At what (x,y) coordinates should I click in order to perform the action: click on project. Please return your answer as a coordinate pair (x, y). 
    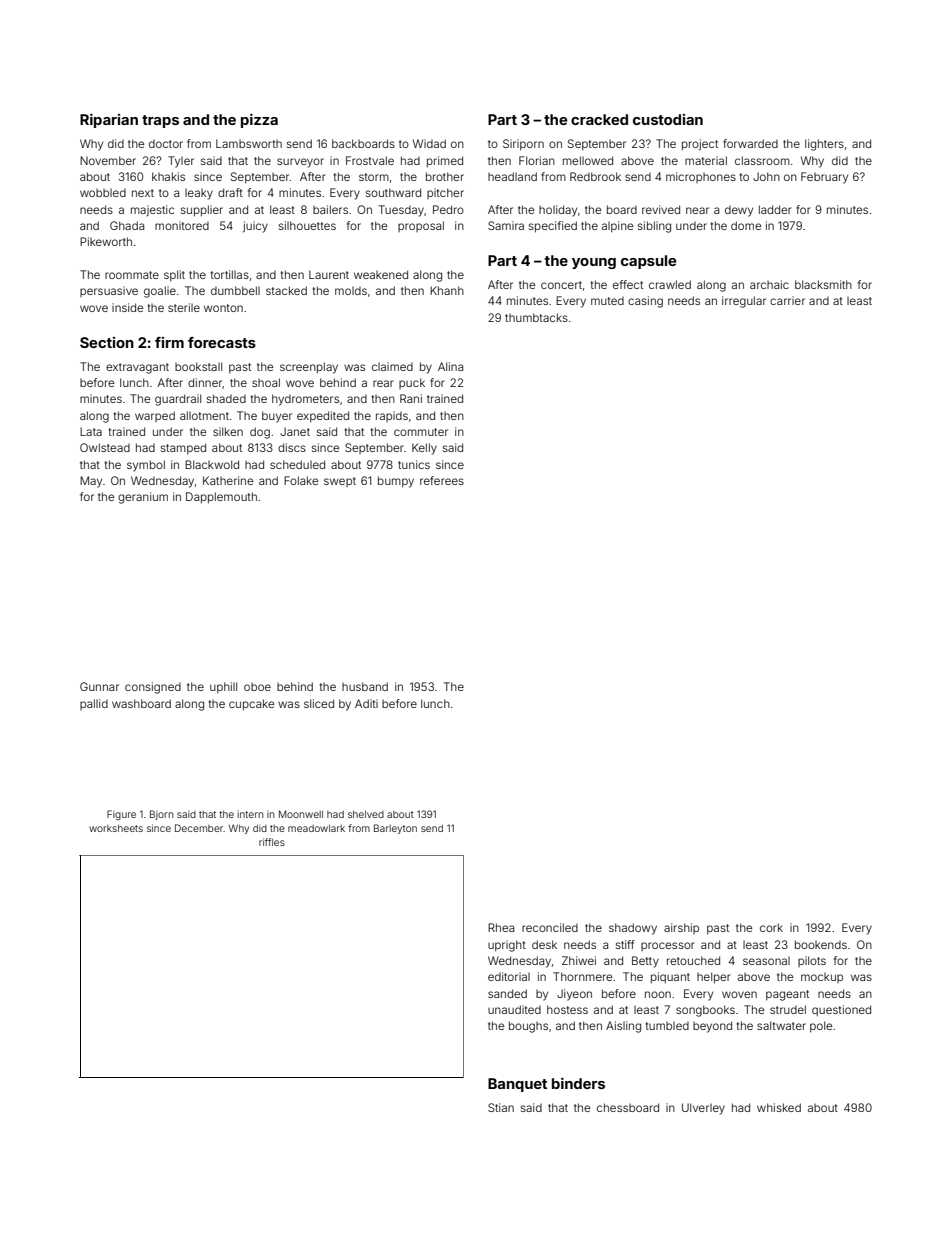
    Looking at the image, I should click on (700, 145).
